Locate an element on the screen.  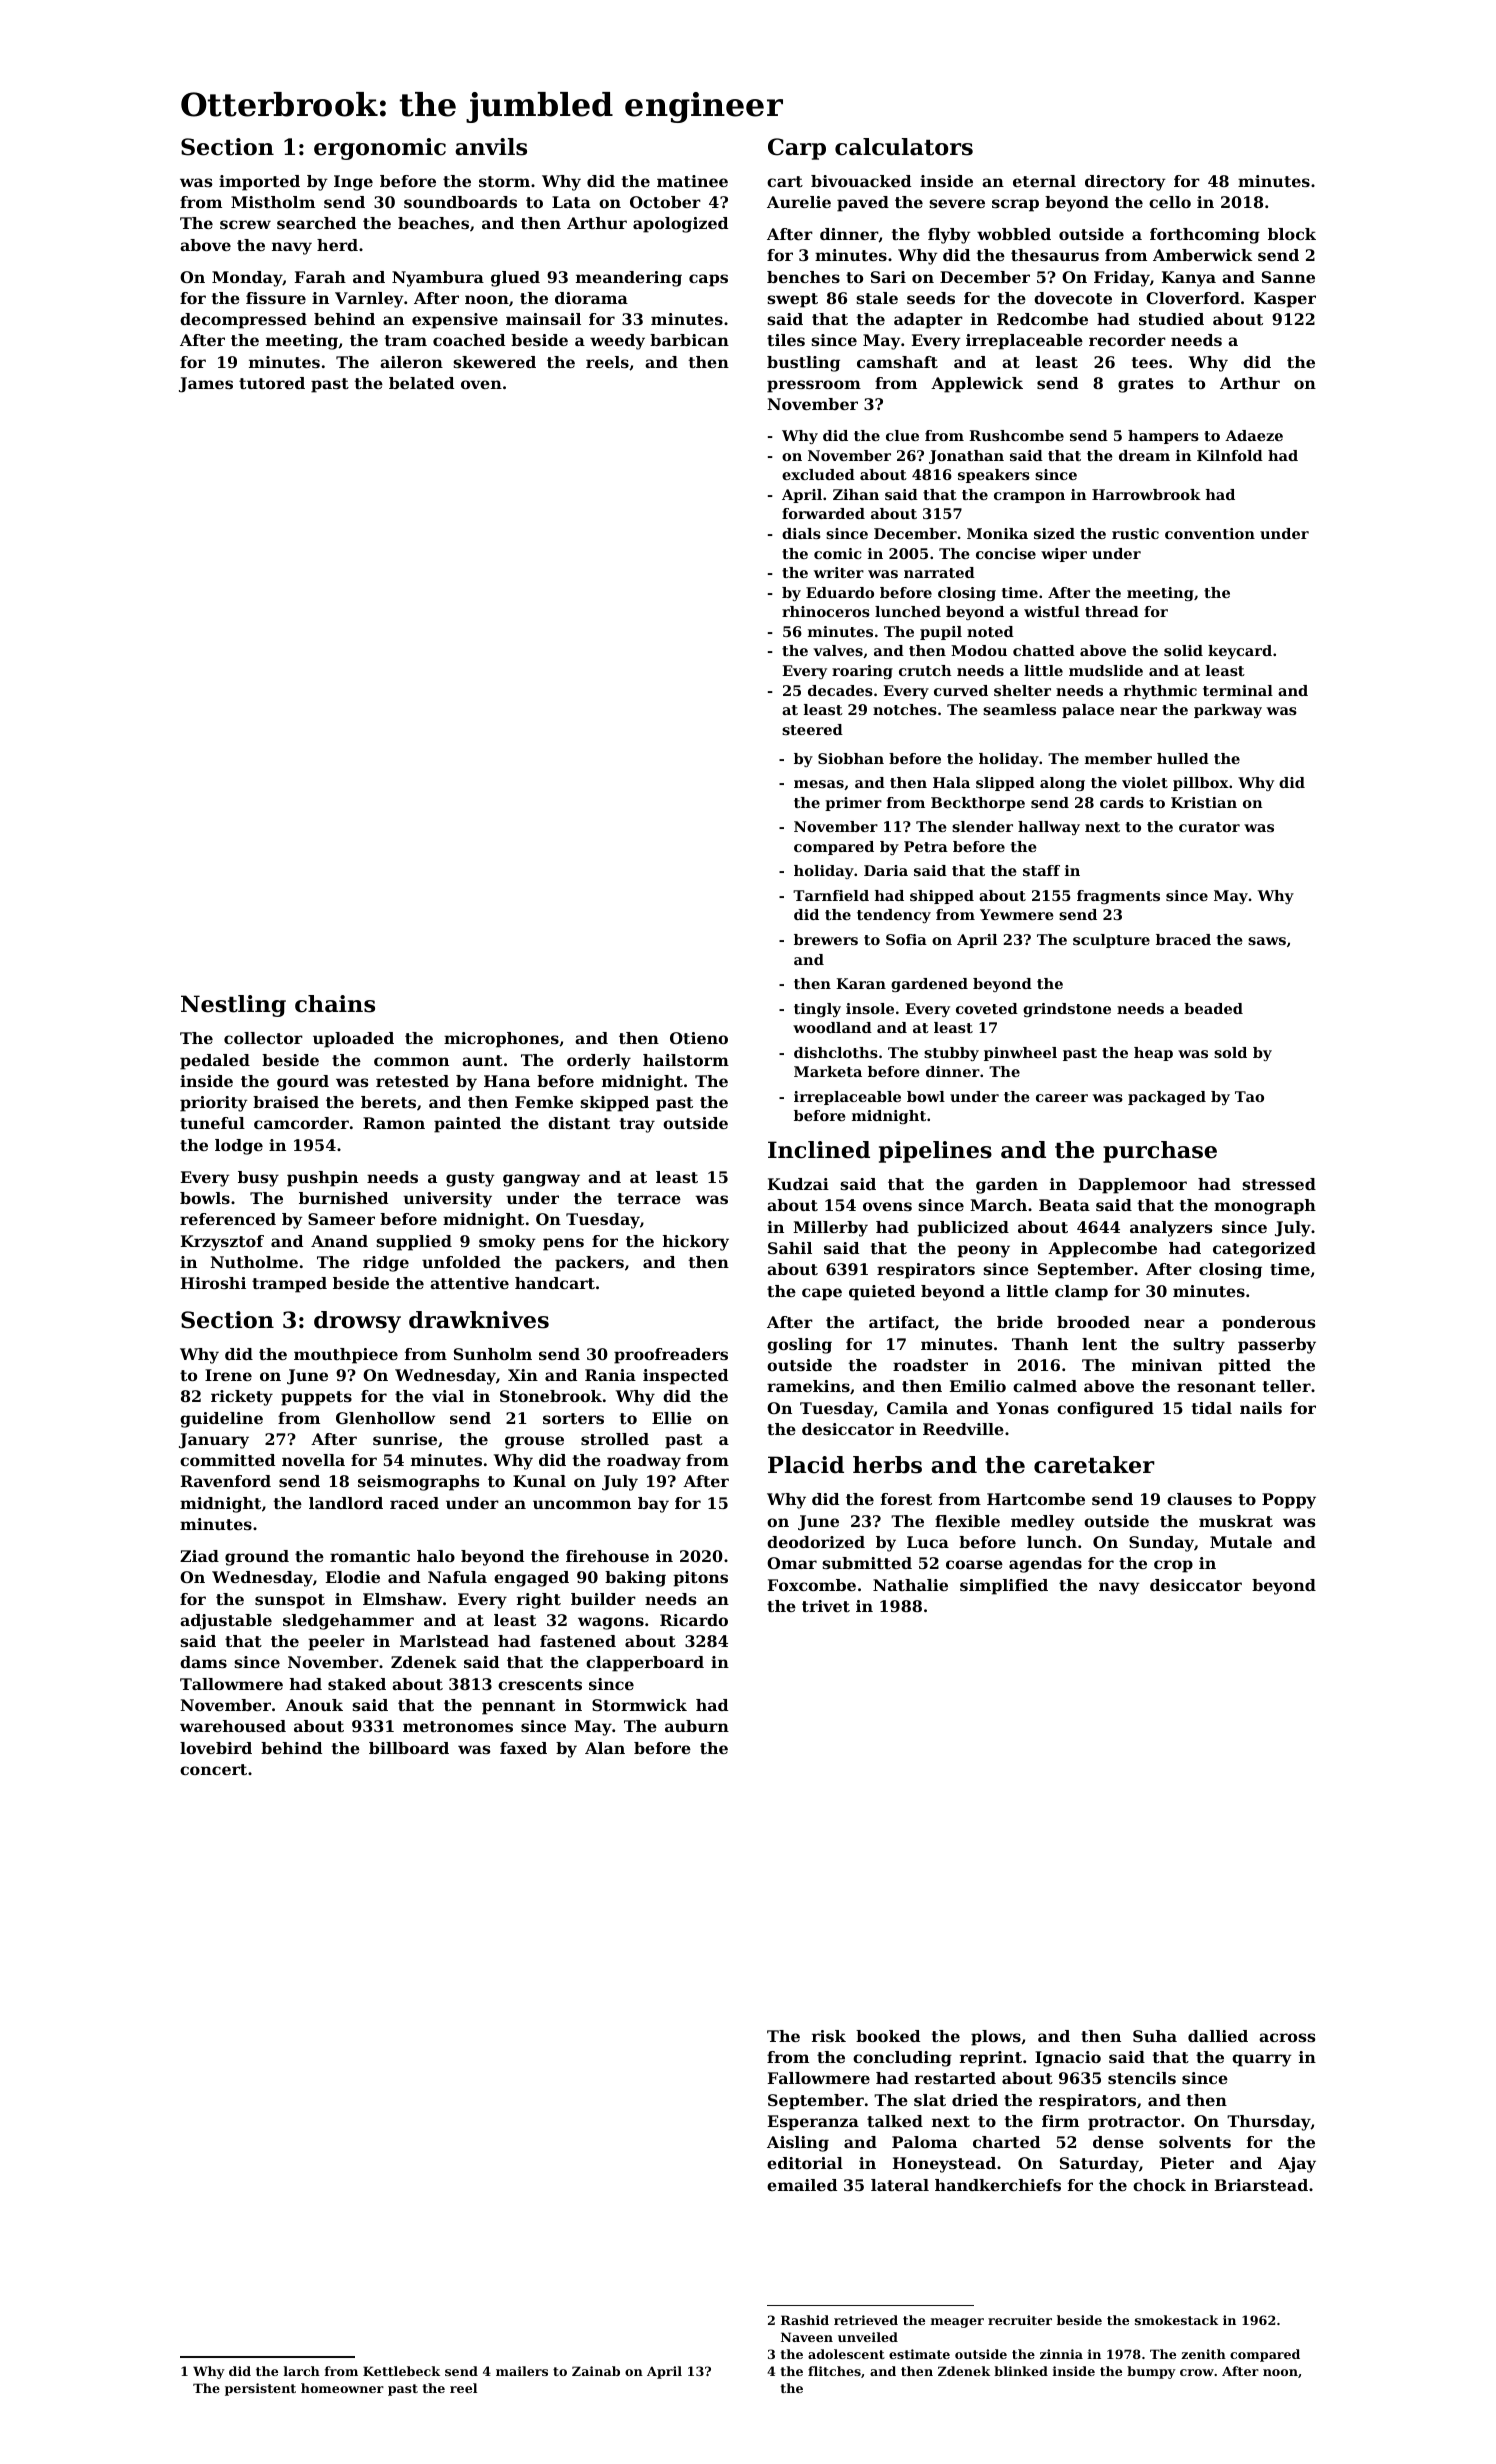
steered is located at coordinates (812, 729).
